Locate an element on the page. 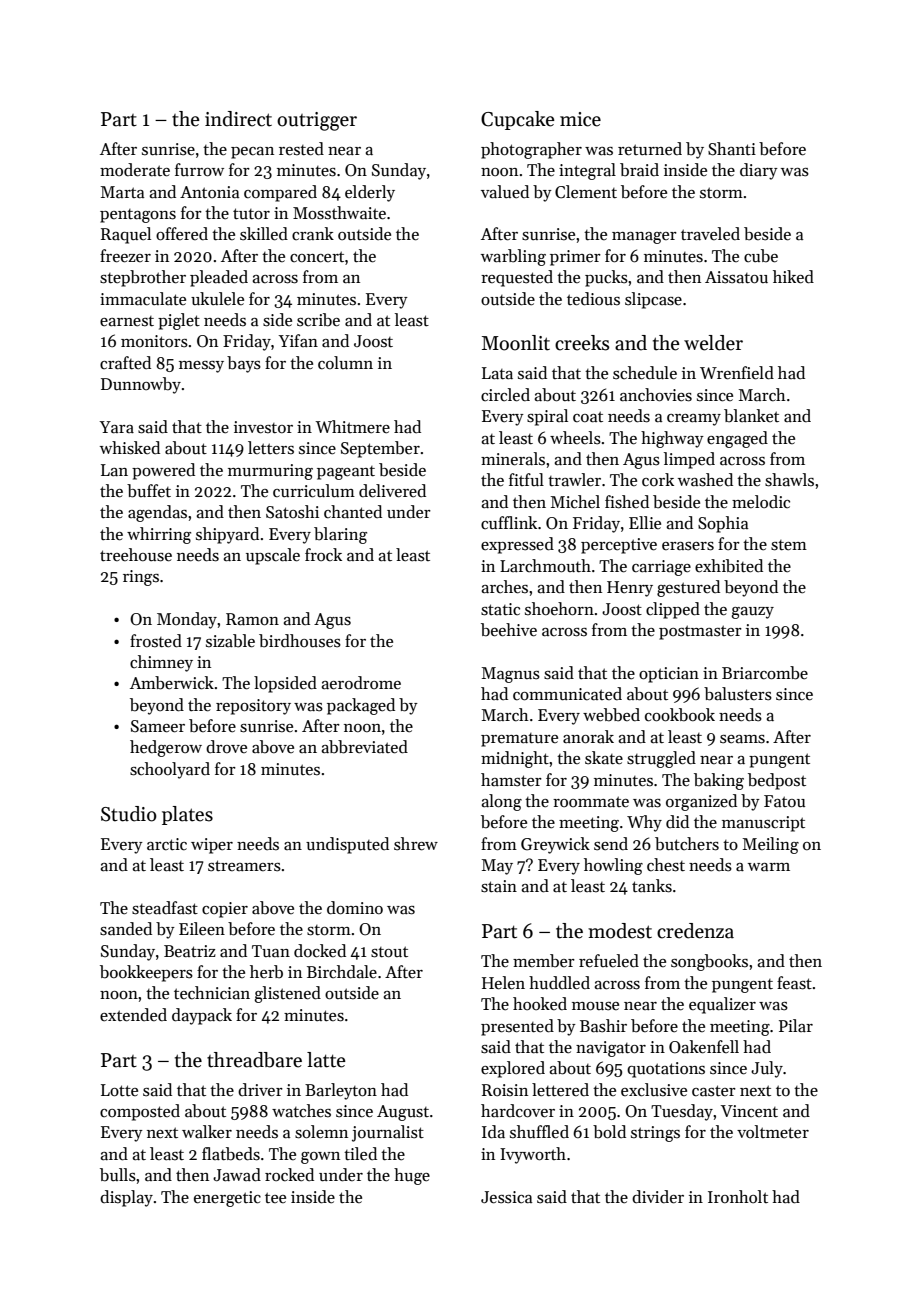 Image resolution: width=924 pixels, height=1308 pixels. mice is located at coordinates (580, 119).
